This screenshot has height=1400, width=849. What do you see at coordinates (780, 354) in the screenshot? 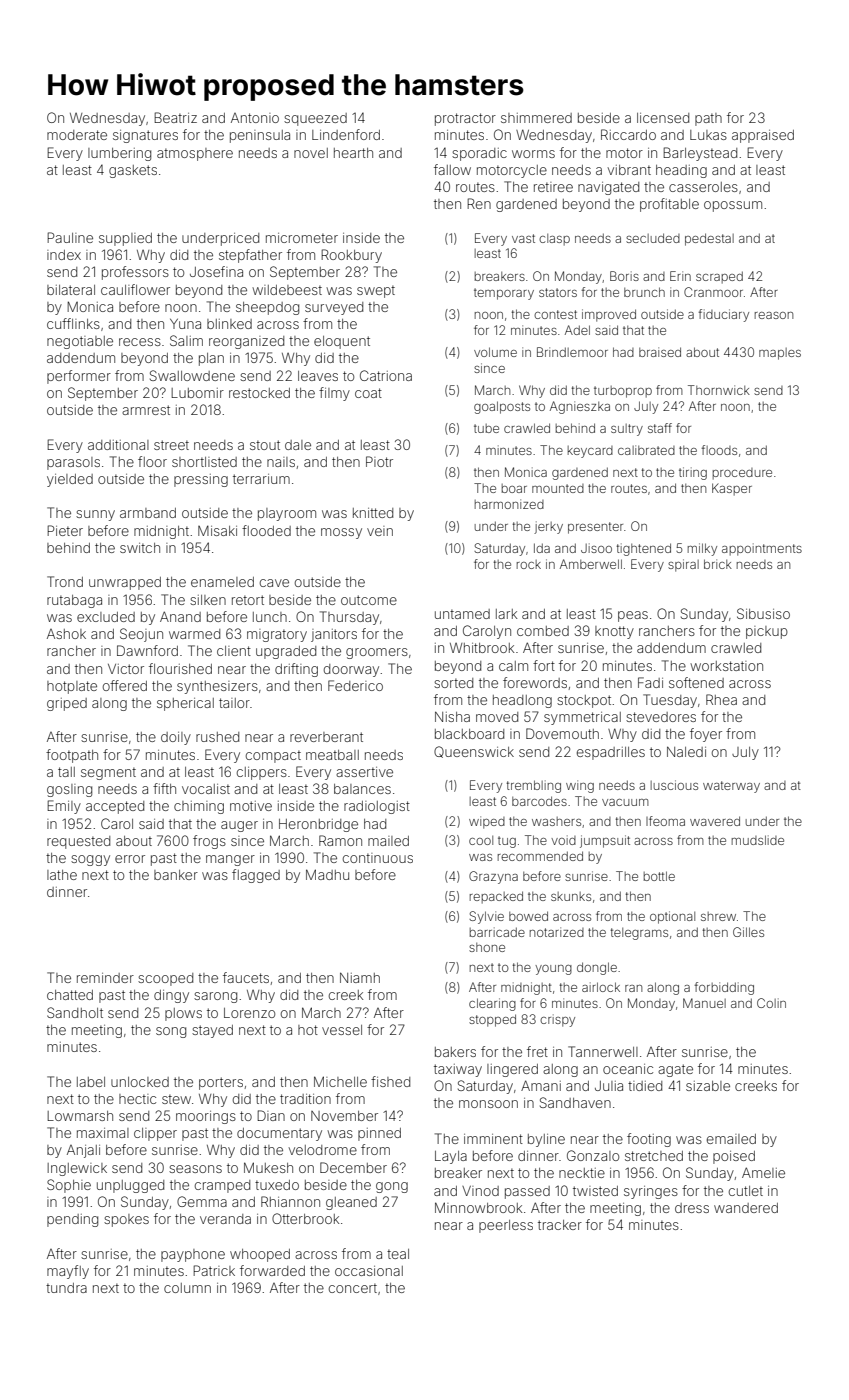
I see `maples` at bounding box center [780, 354].
